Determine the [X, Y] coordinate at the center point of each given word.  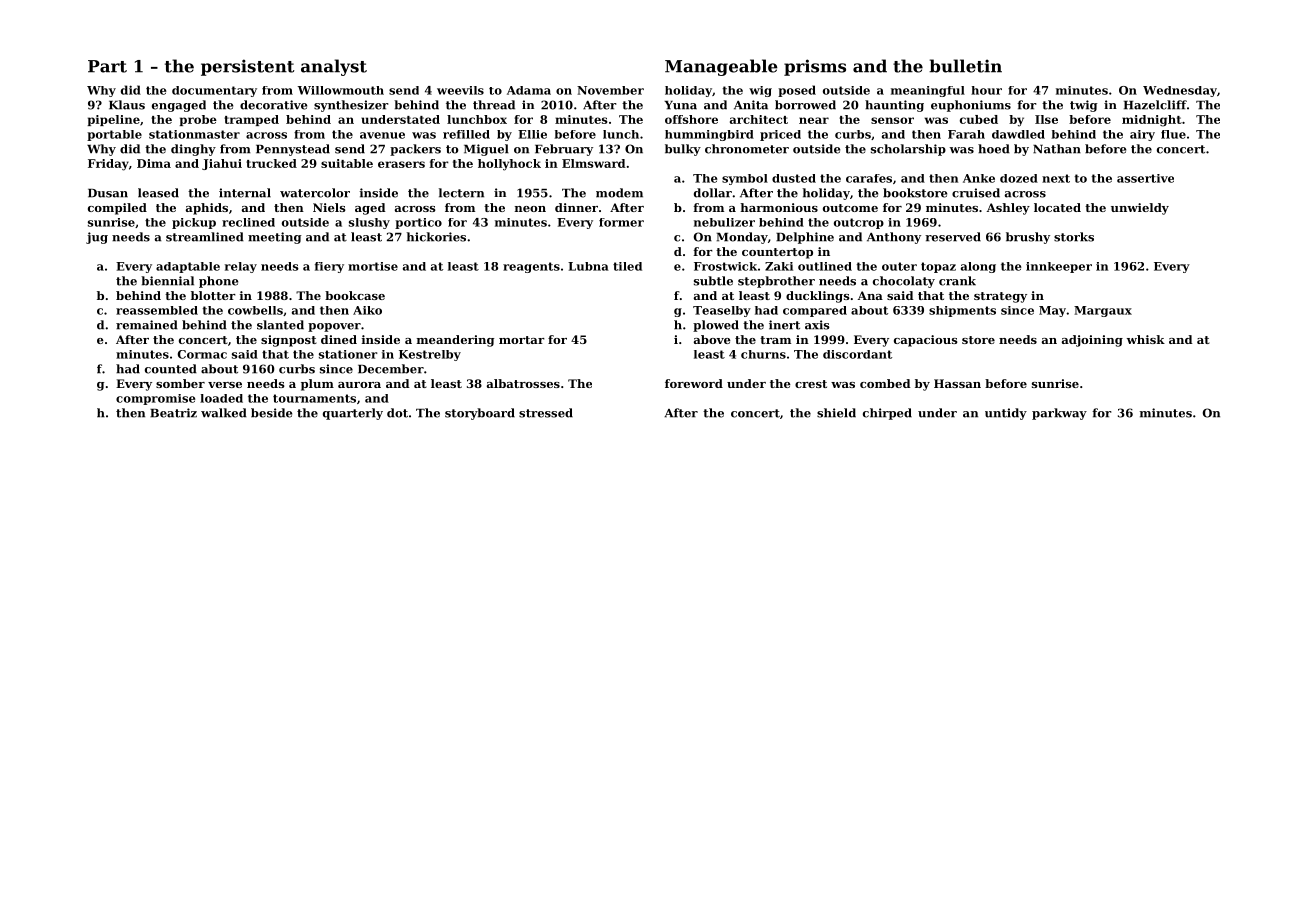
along [978, 267]
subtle [713, 281]
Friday [108, 165]
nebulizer [724, 222]
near [814, 120]
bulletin [965, 66]
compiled [117, 209]
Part [107, 66]
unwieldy [1140, 209]
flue [1173, 134]
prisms [815, 67]
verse [225, 385]
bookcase [355, 295]
